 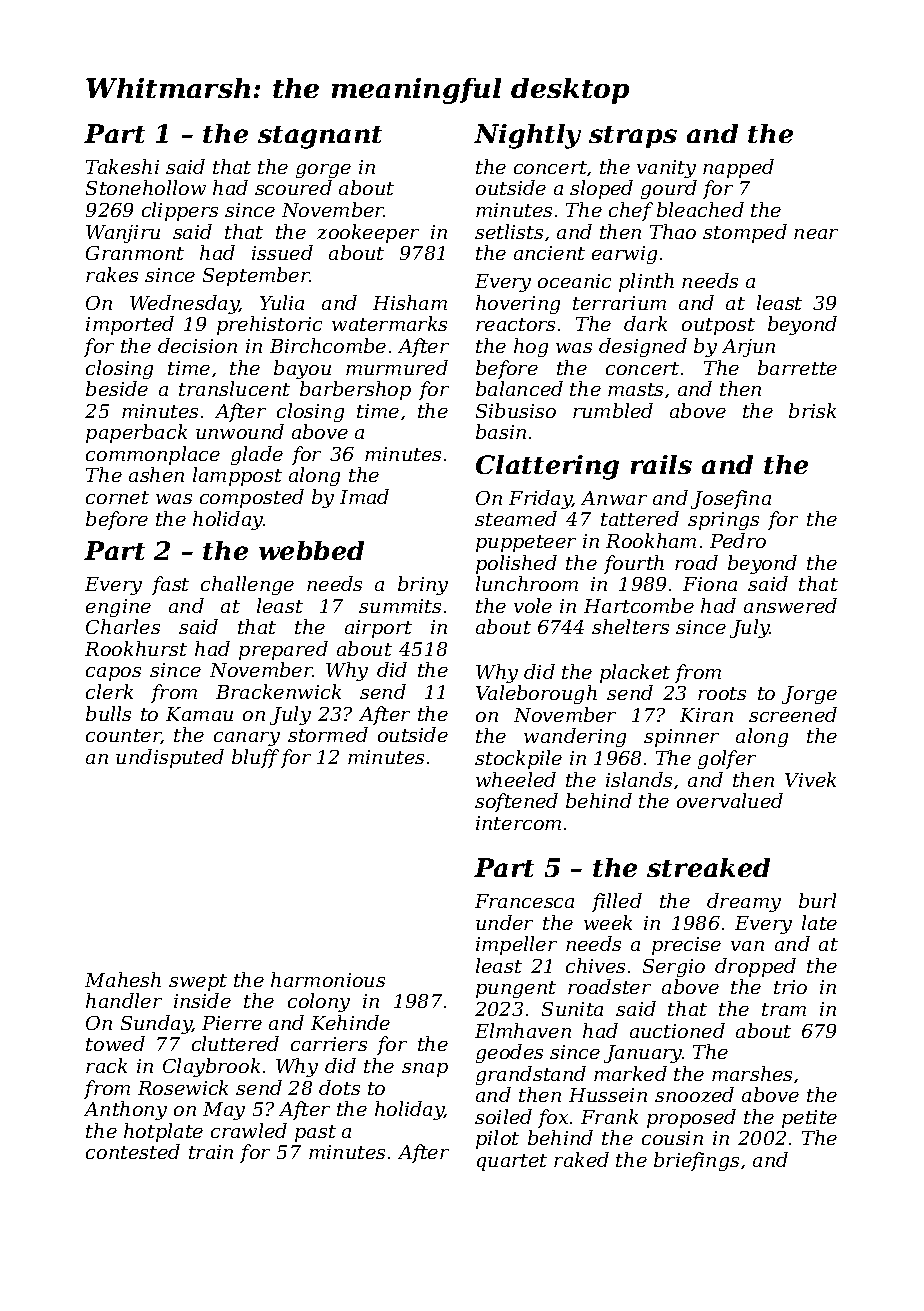 I want to click on scoured, so click(x=293, y=187).
